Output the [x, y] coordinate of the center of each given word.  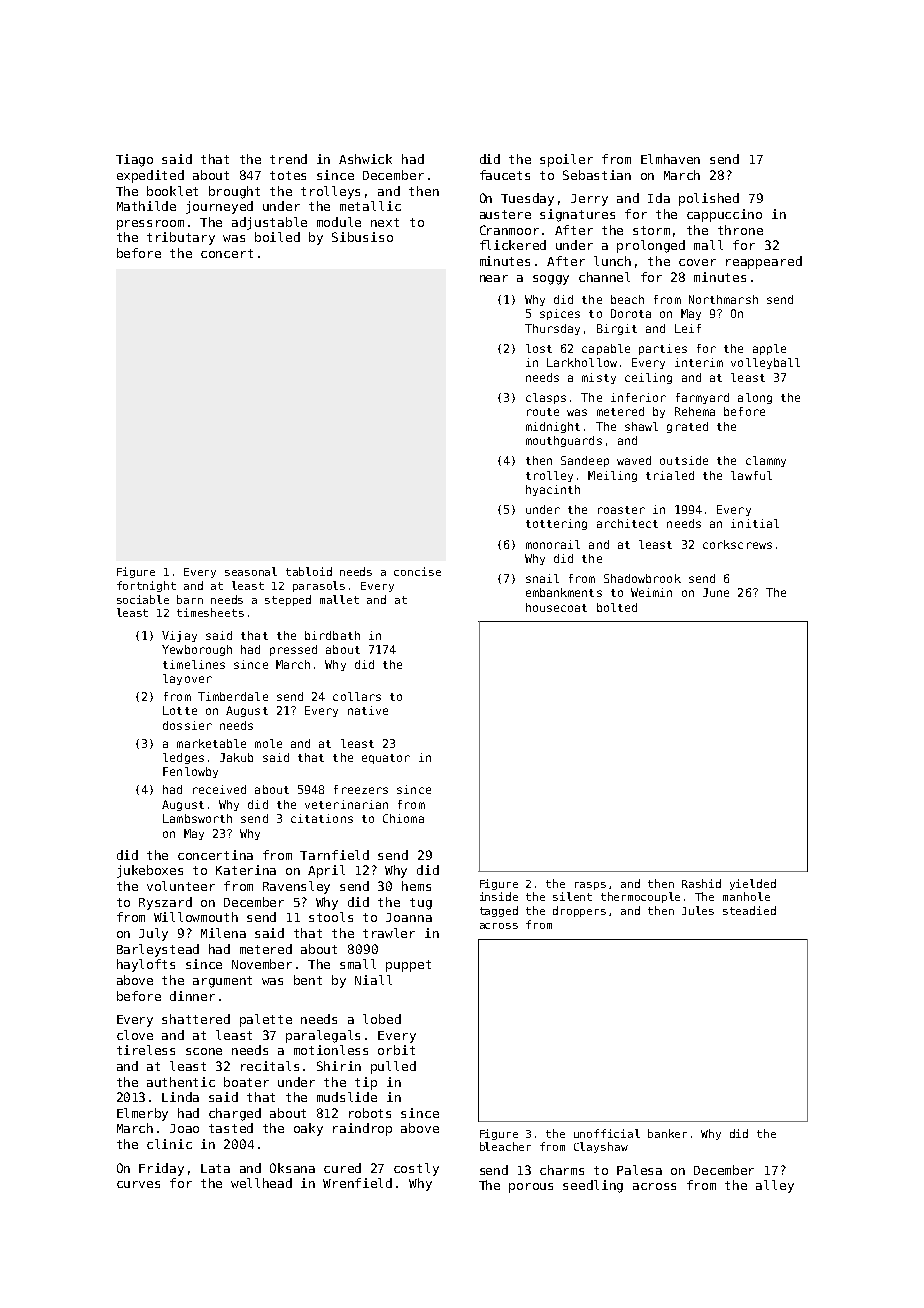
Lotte [180, 710]
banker [667, 1133]
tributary [181, 238]
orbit [396, 1050]
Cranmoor [509, 230]
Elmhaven [670, 159]
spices [560, 314]
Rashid [701, 883]
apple [769, 349]
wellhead [261, 1183]
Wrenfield [357, 1183]
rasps [590, 886]
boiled [277, 237]
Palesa [639, 1170]
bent [308, 980]
